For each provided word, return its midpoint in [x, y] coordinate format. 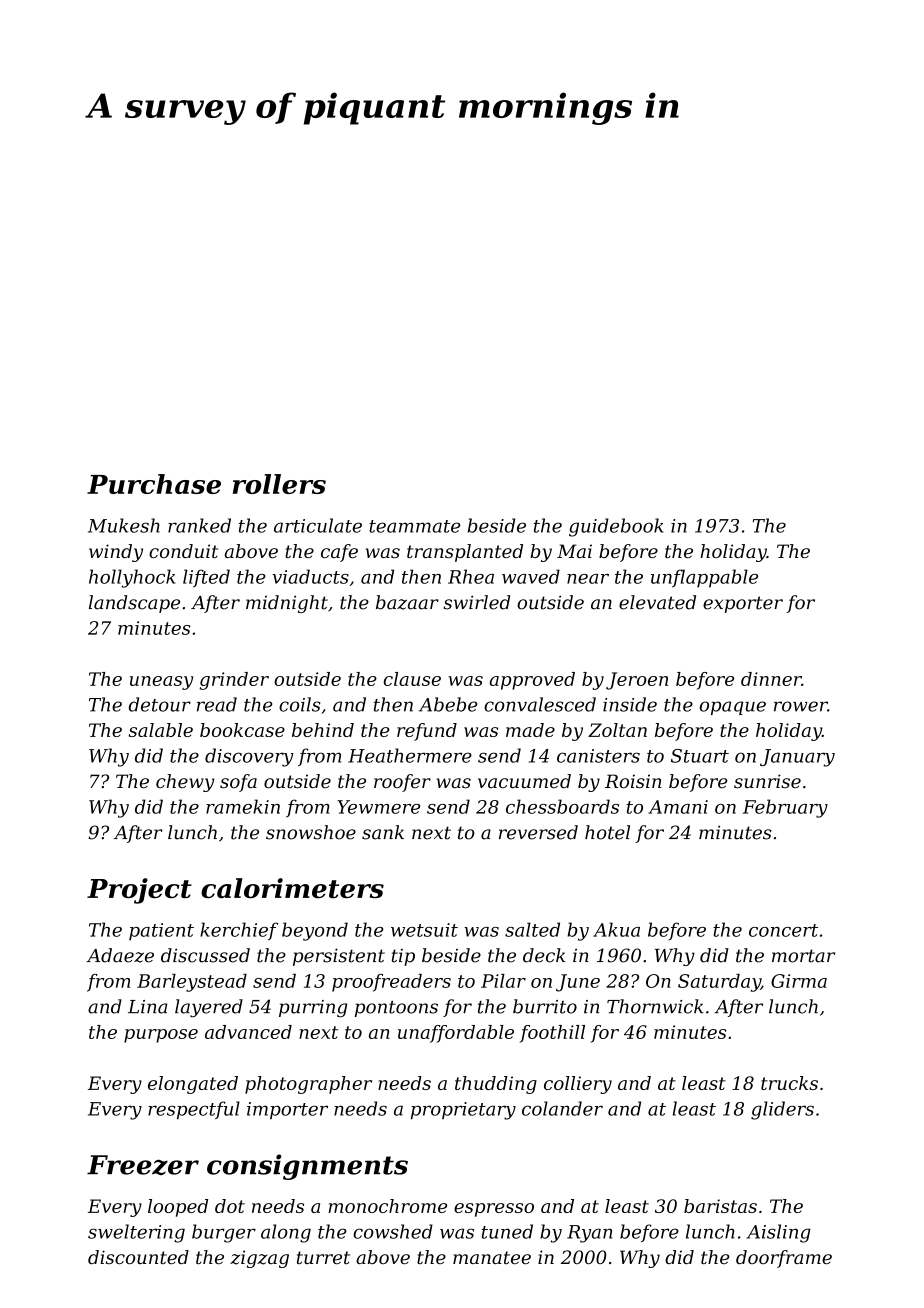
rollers [279, 484]
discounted [138, 1257]
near [588, 579]
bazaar [407, 602]
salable [161, 730]
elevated [657, 602]
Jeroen [637, 681]
